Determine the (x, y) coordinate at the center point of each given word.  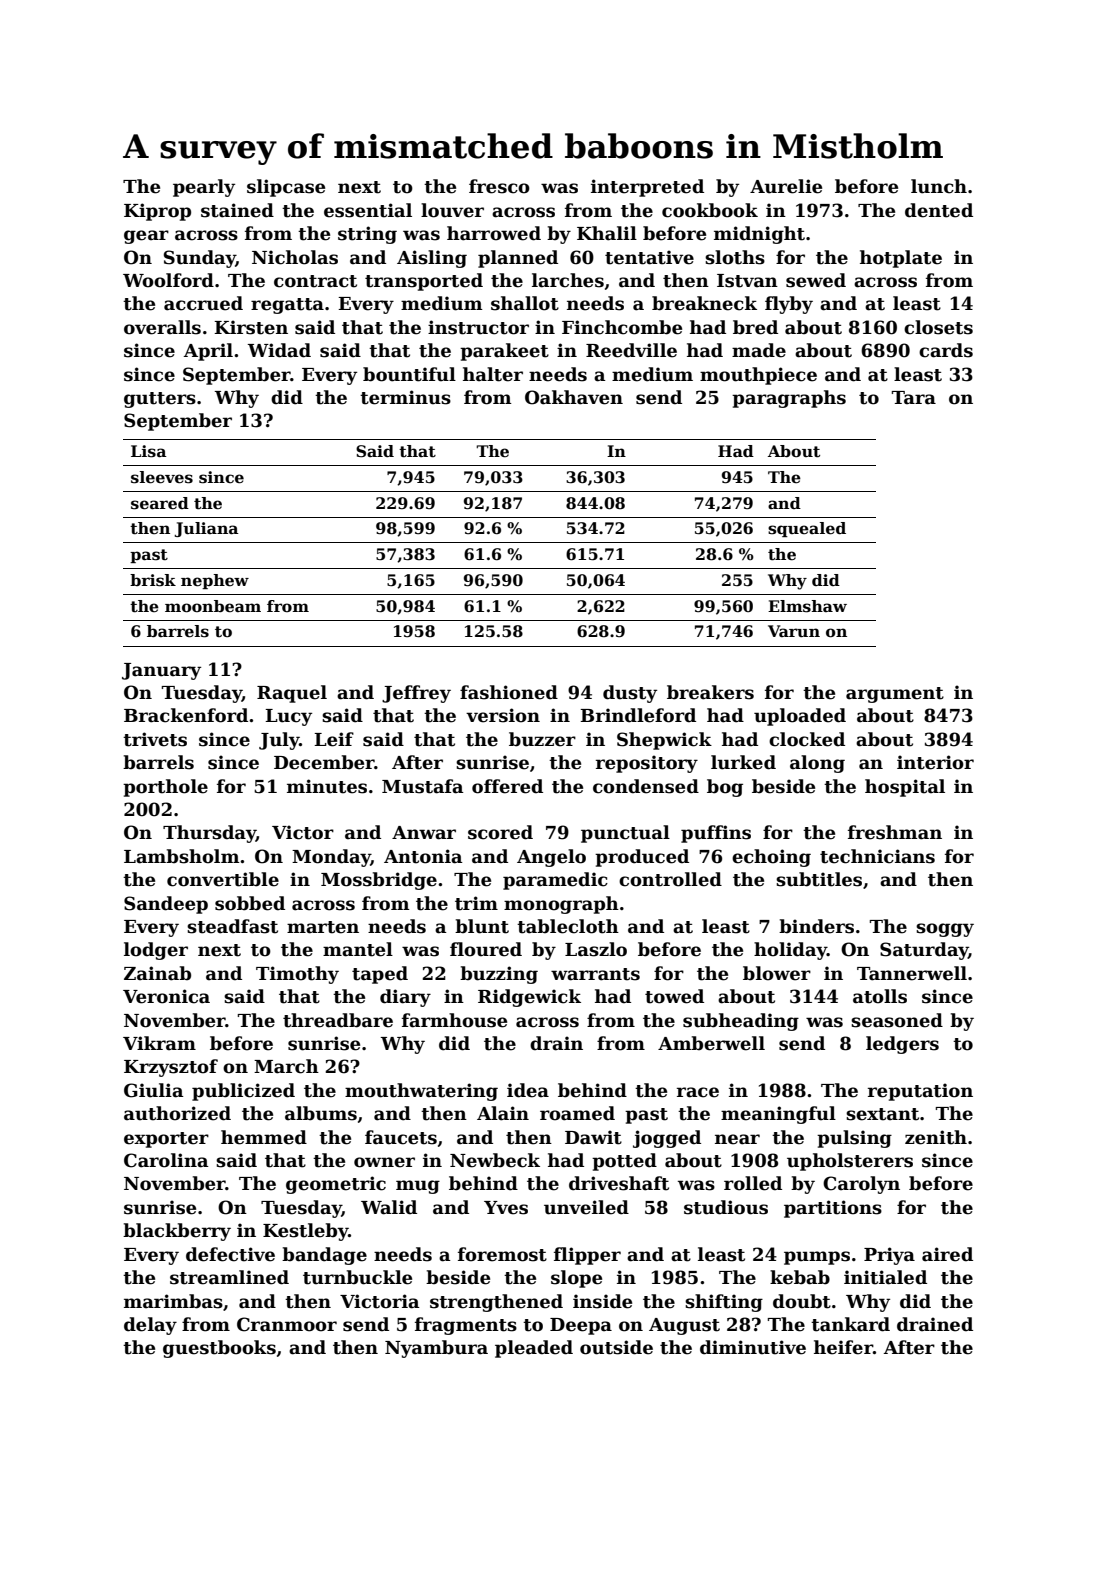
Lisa (149, 451)
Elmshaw (807, 606)
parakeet (504, 352)
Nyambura (436, 1349)
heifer (843, 1347)
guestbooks (219, 1349)
